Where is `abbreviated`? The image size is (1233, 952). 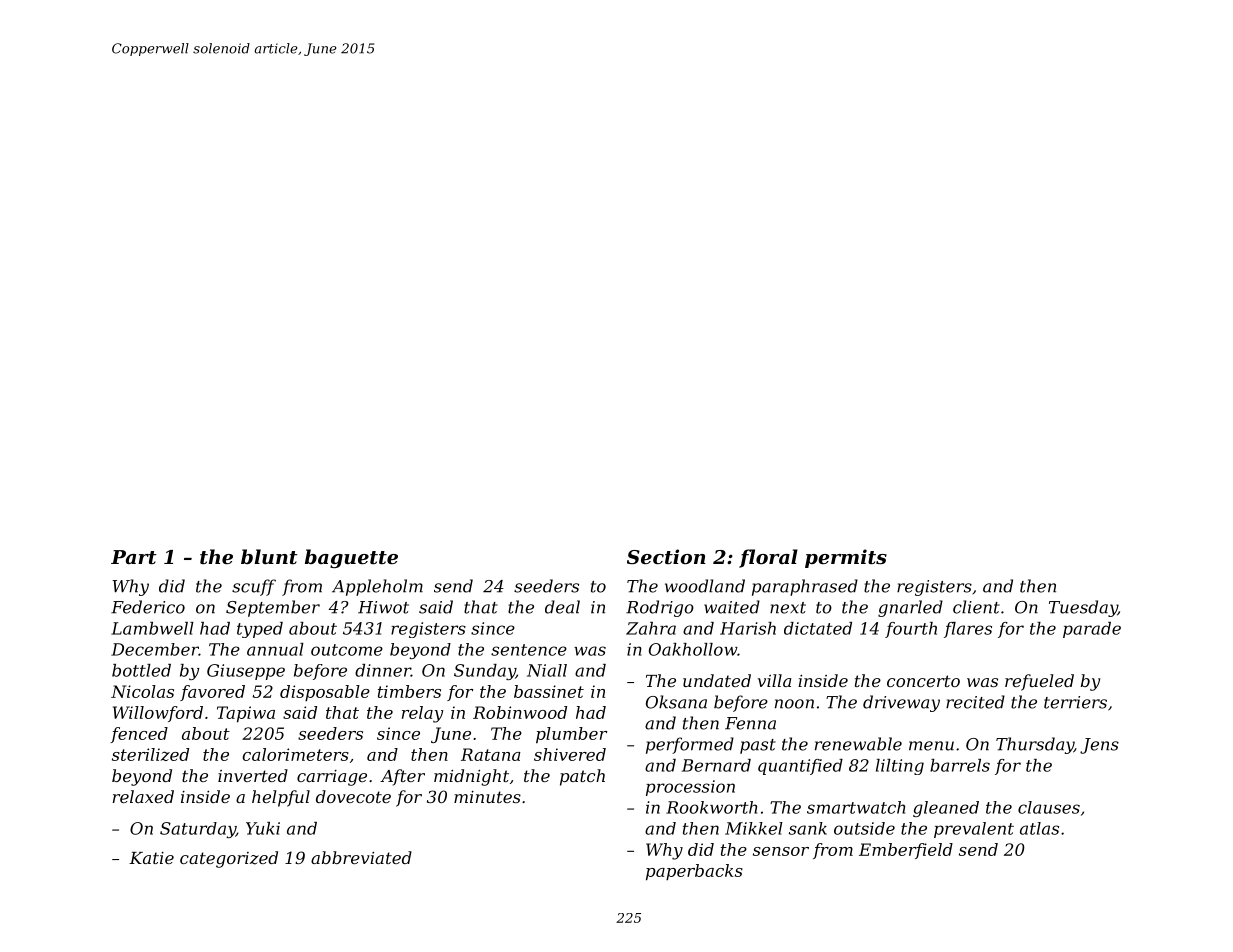
abbreviated is located at coordinates (361, 857).
